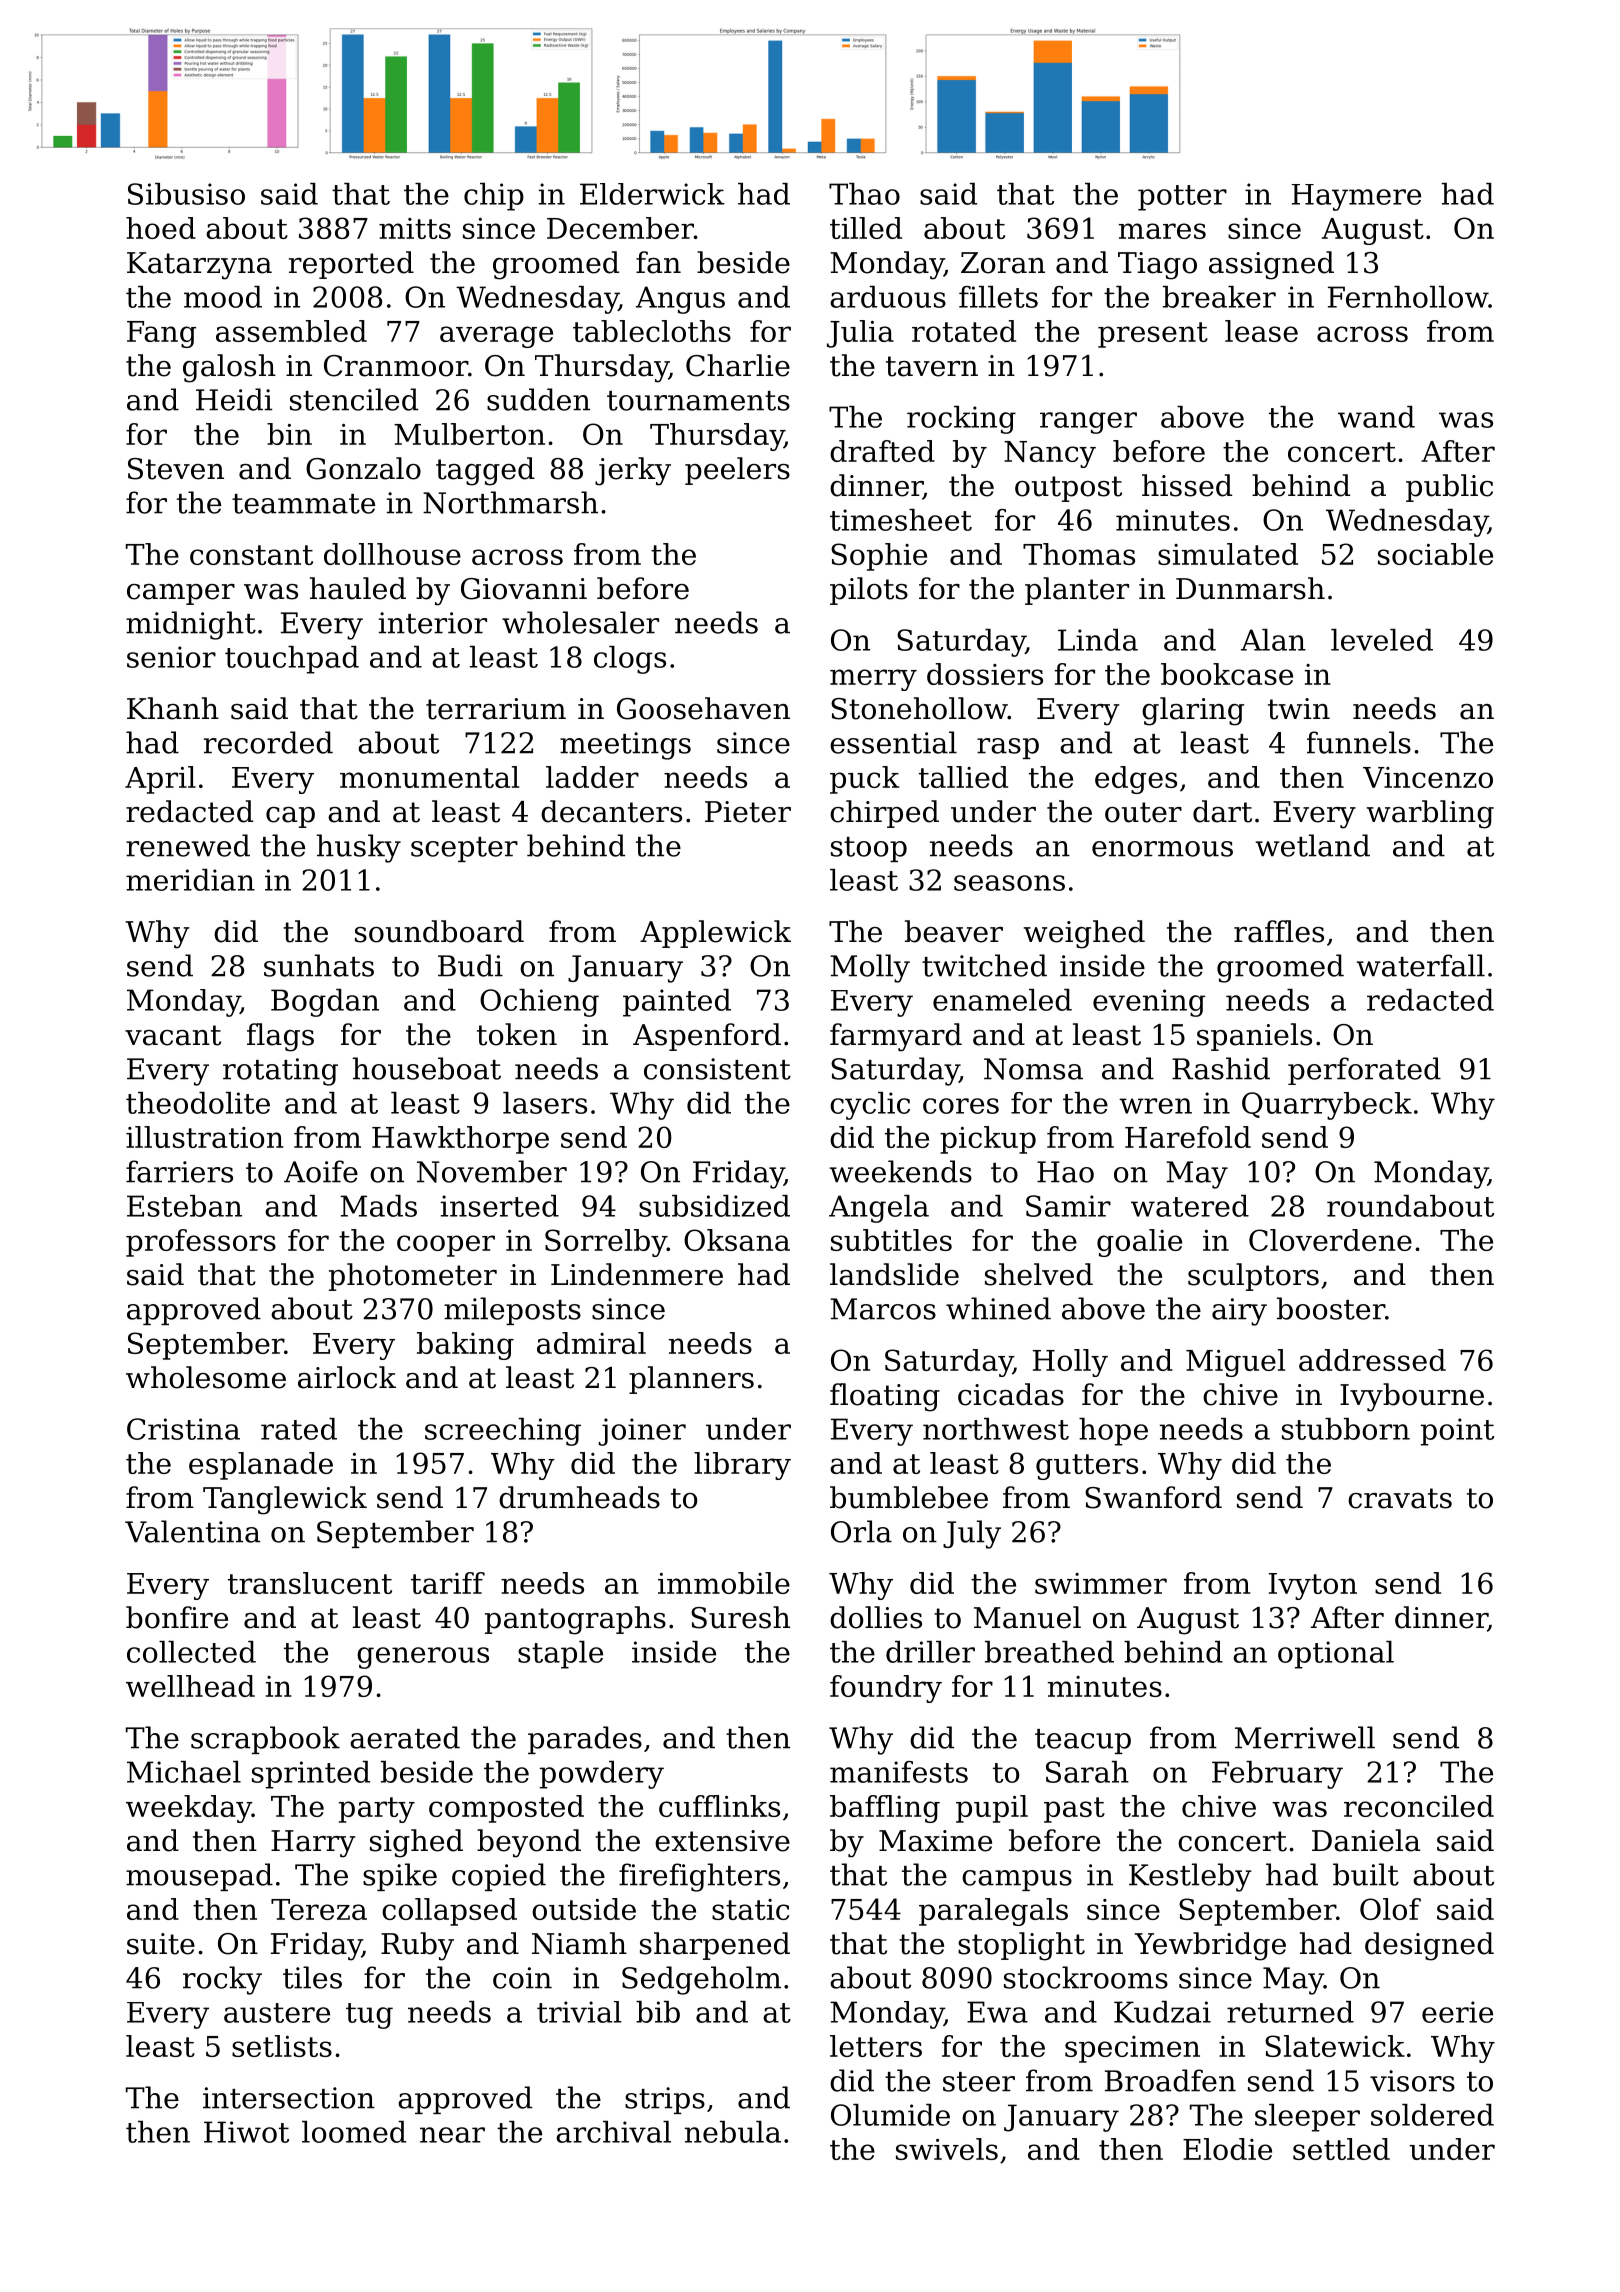  Describe the element at coordinates (866, 228) in the image. I see `tilled` at that location.
